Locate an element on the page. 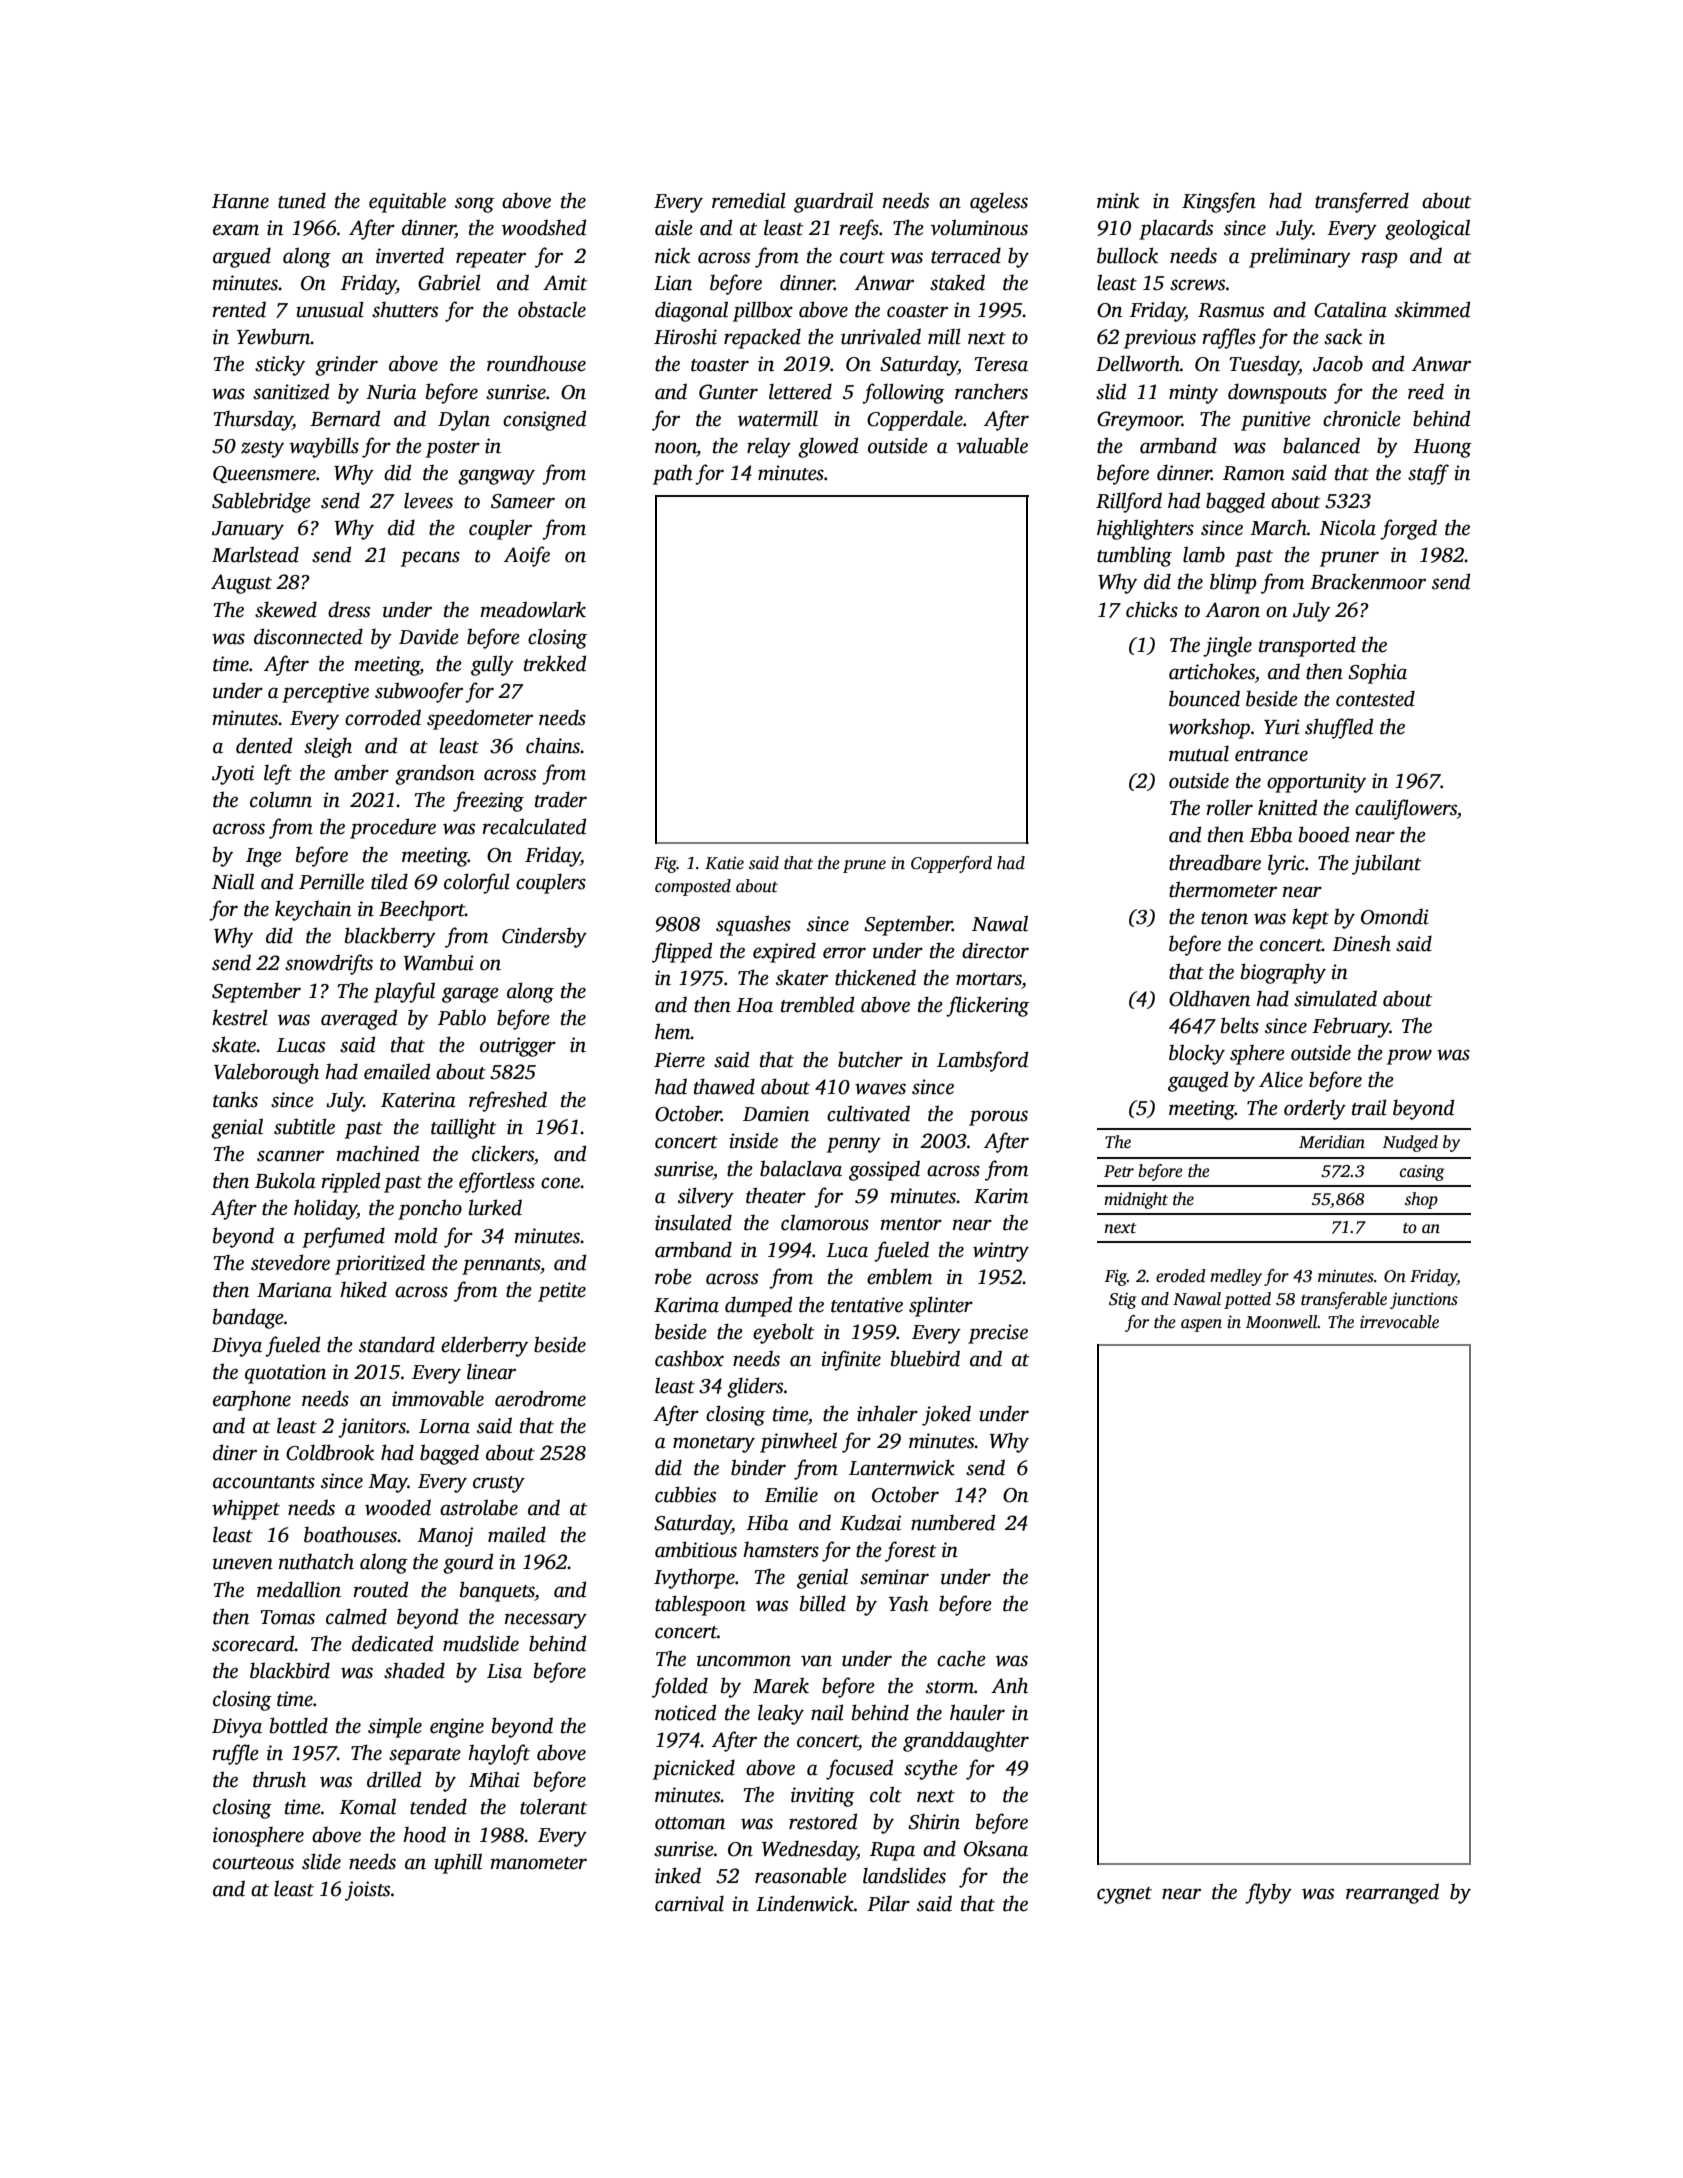 This document has width=1683, height=2178. following is located at coordinates (903, 393).
